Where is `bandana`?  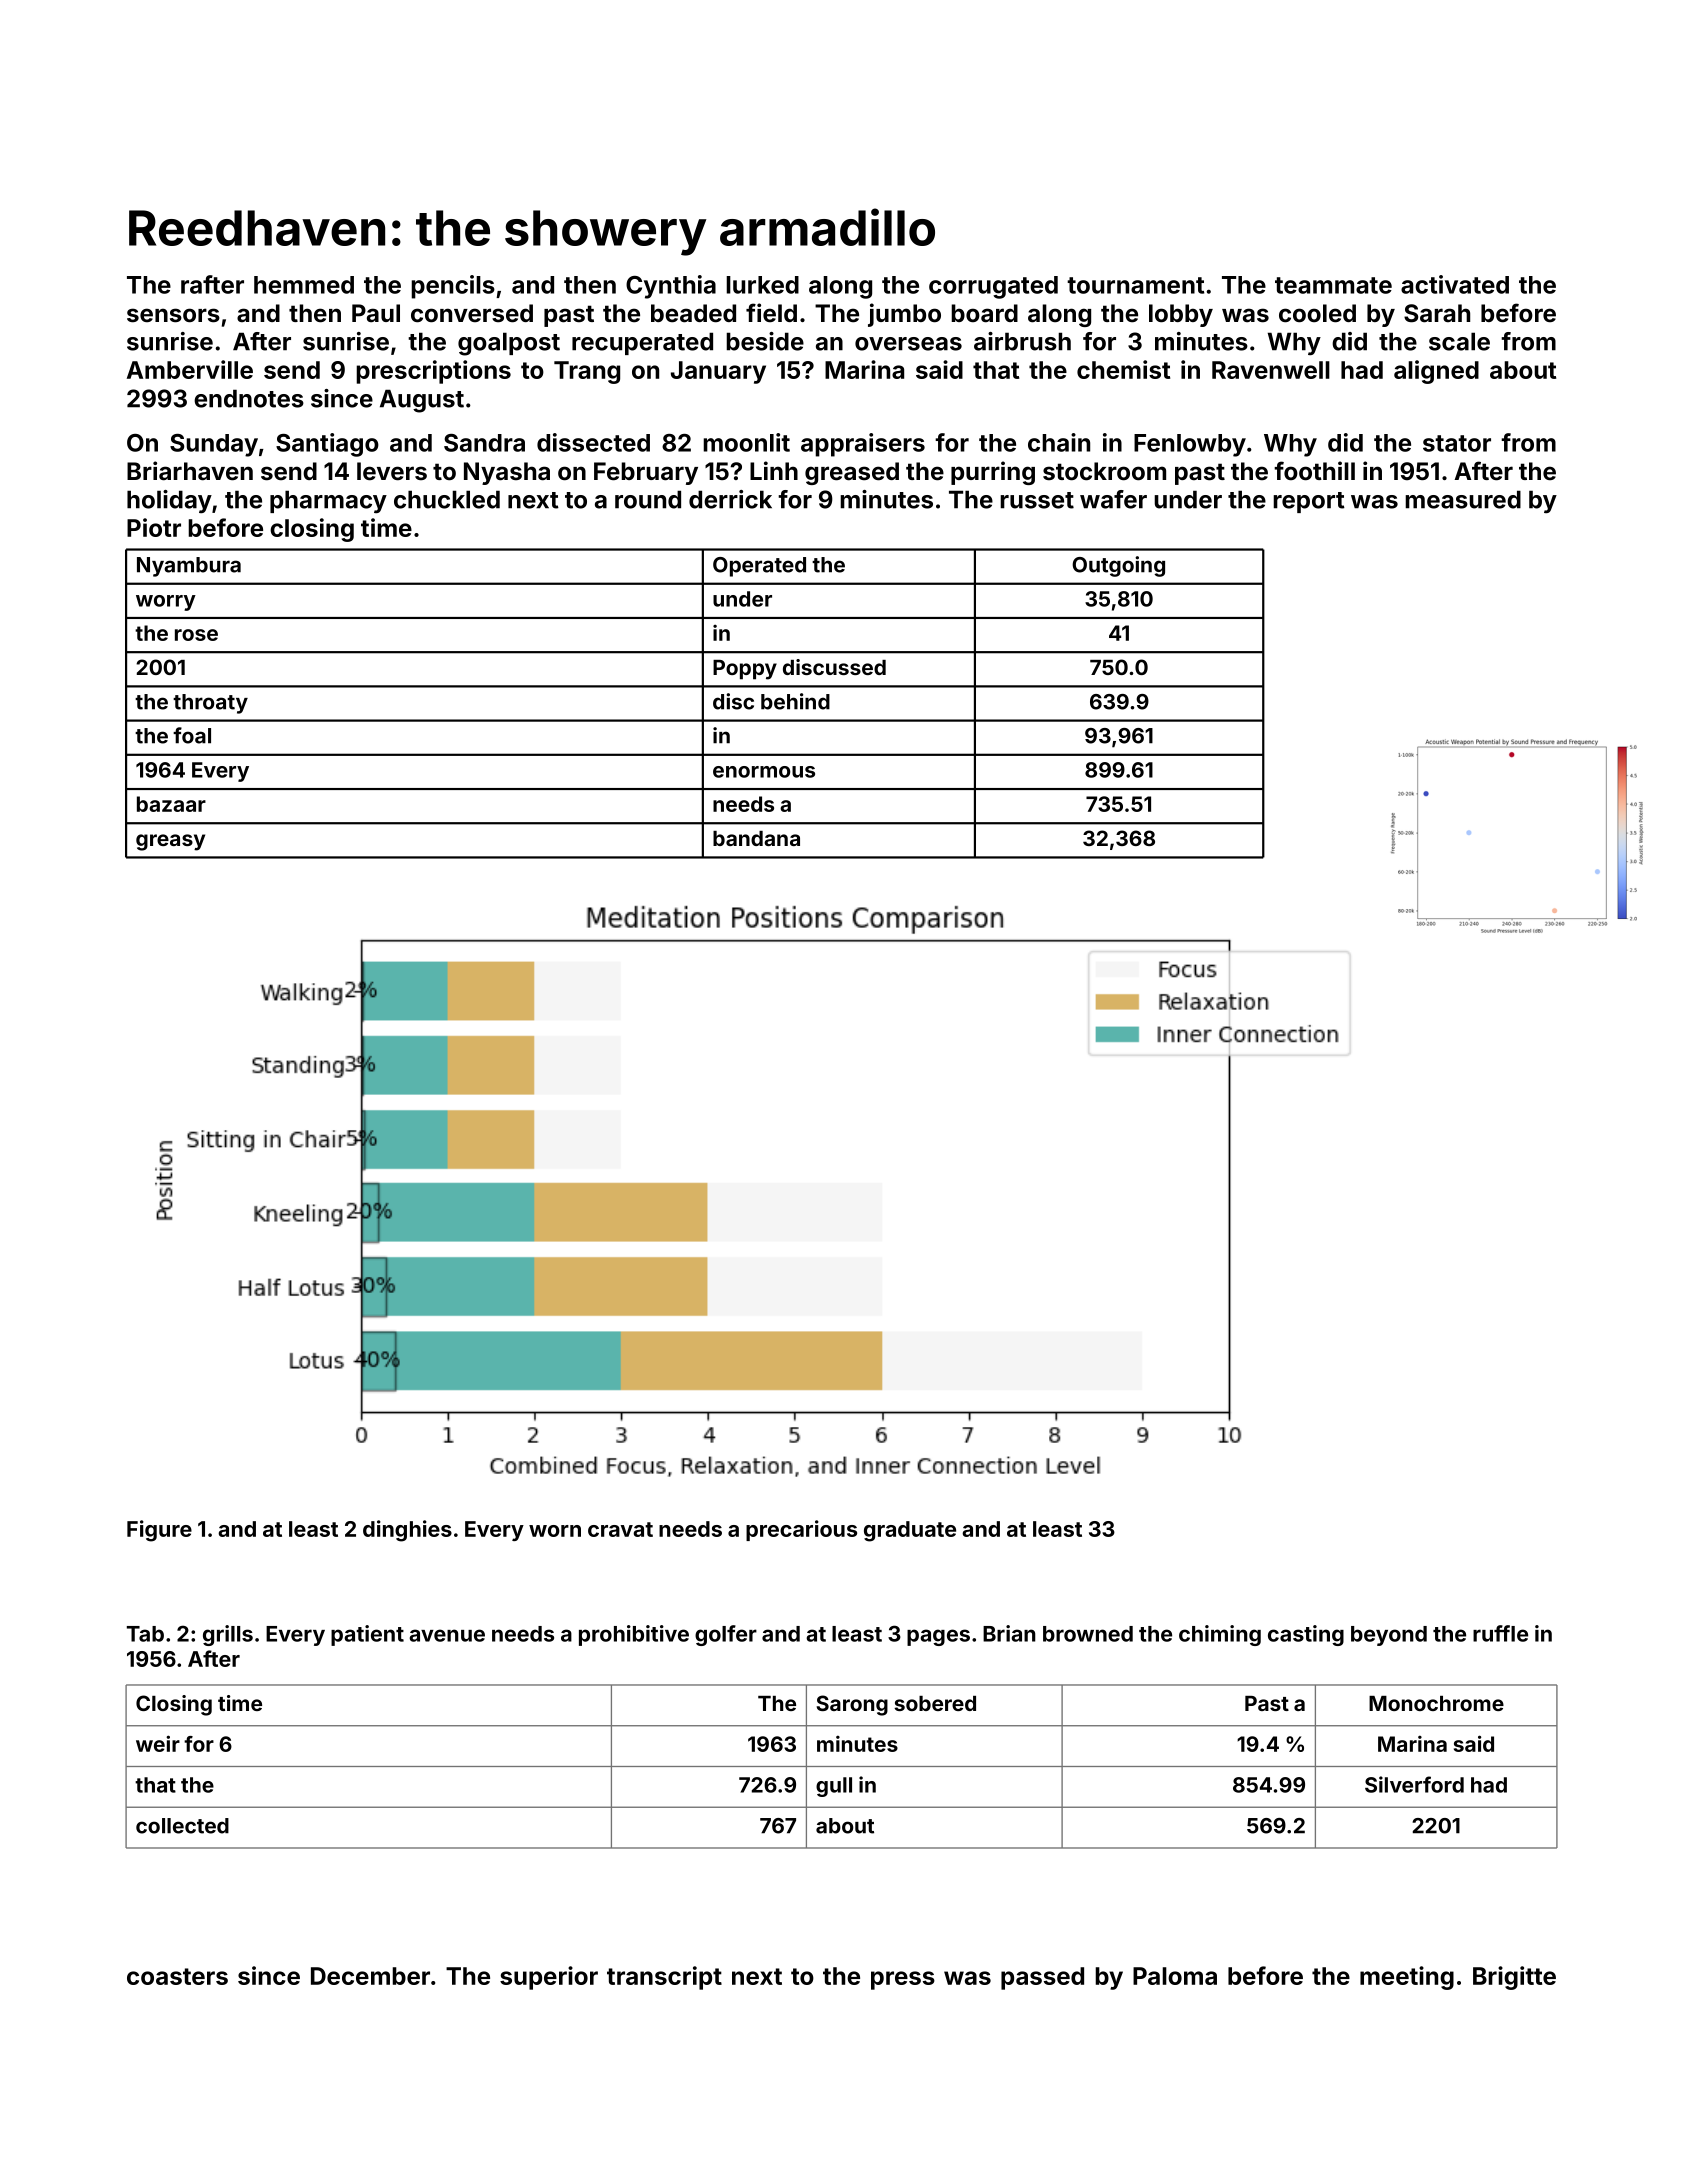 bandana is located at coordinates (756, 838).
